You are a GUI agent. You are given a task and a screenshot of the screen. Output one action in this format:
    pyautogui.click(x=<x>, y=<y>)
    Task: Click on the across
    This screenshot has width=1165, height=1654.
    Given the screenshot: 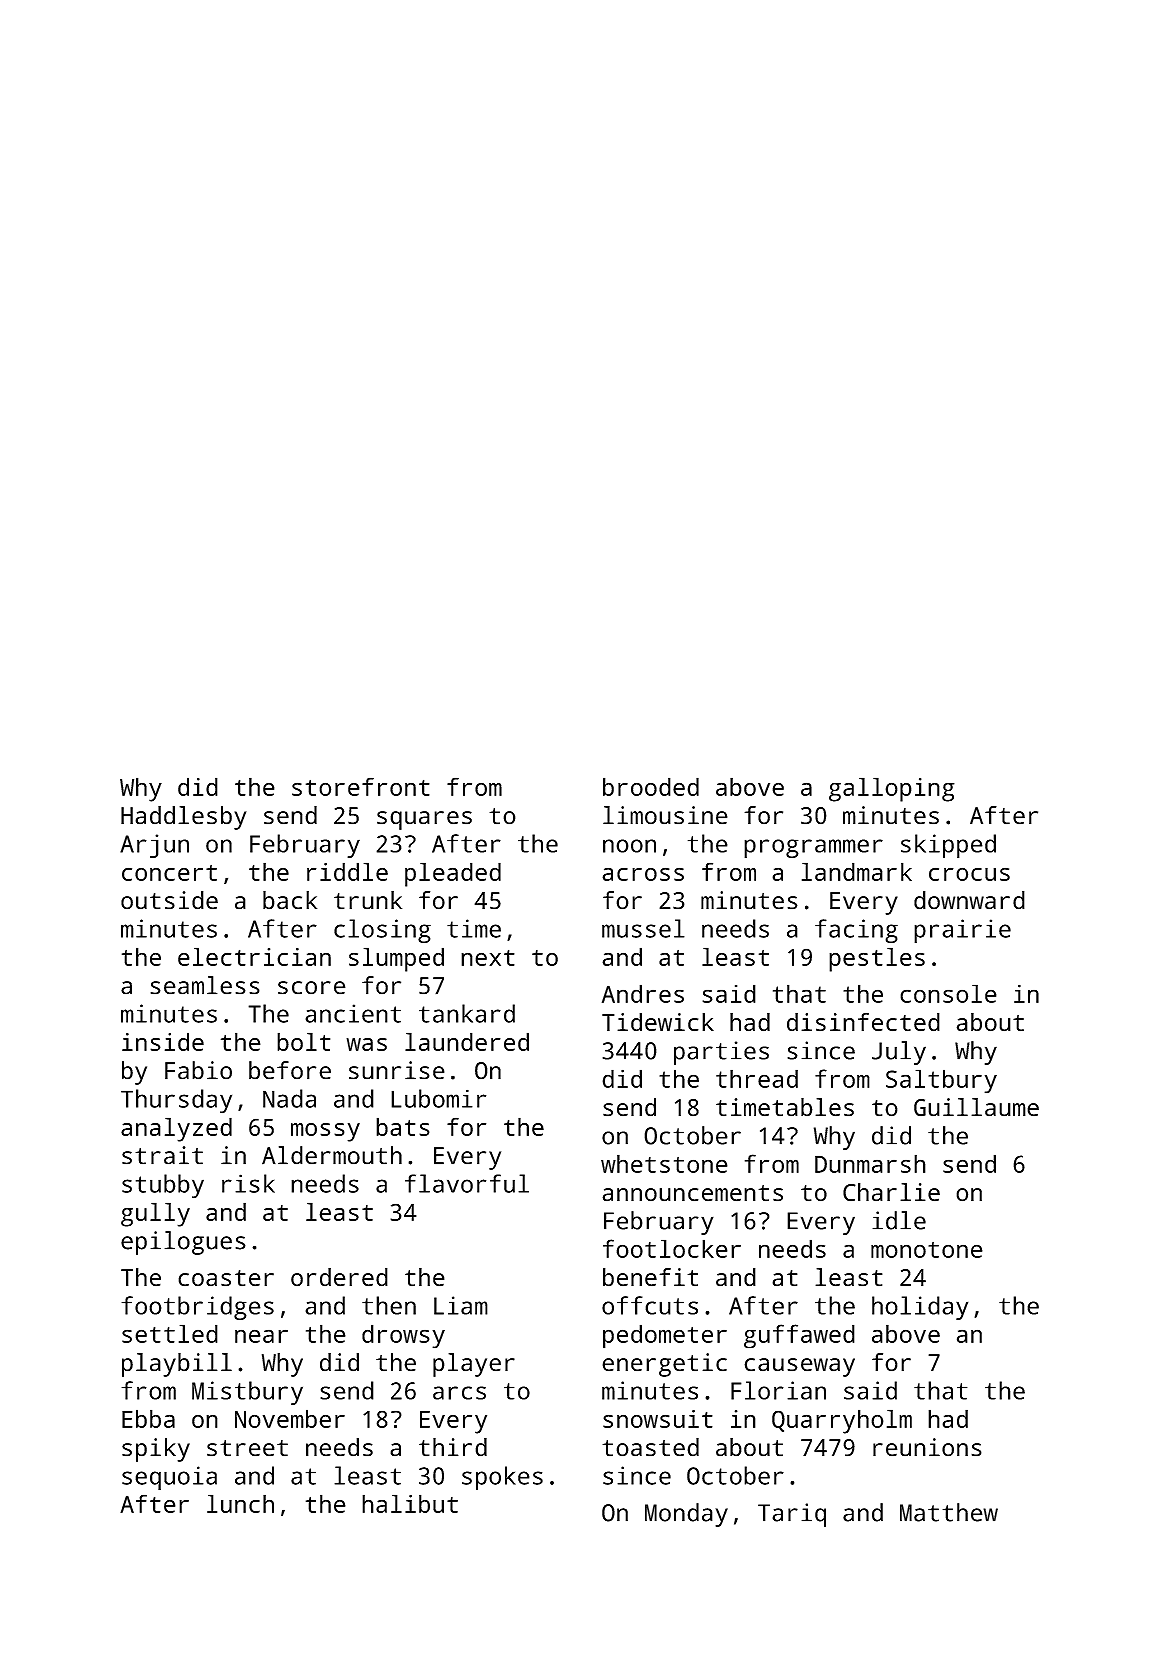 What is the action you would take?
    pyautogui.click(x=643, y=874)
